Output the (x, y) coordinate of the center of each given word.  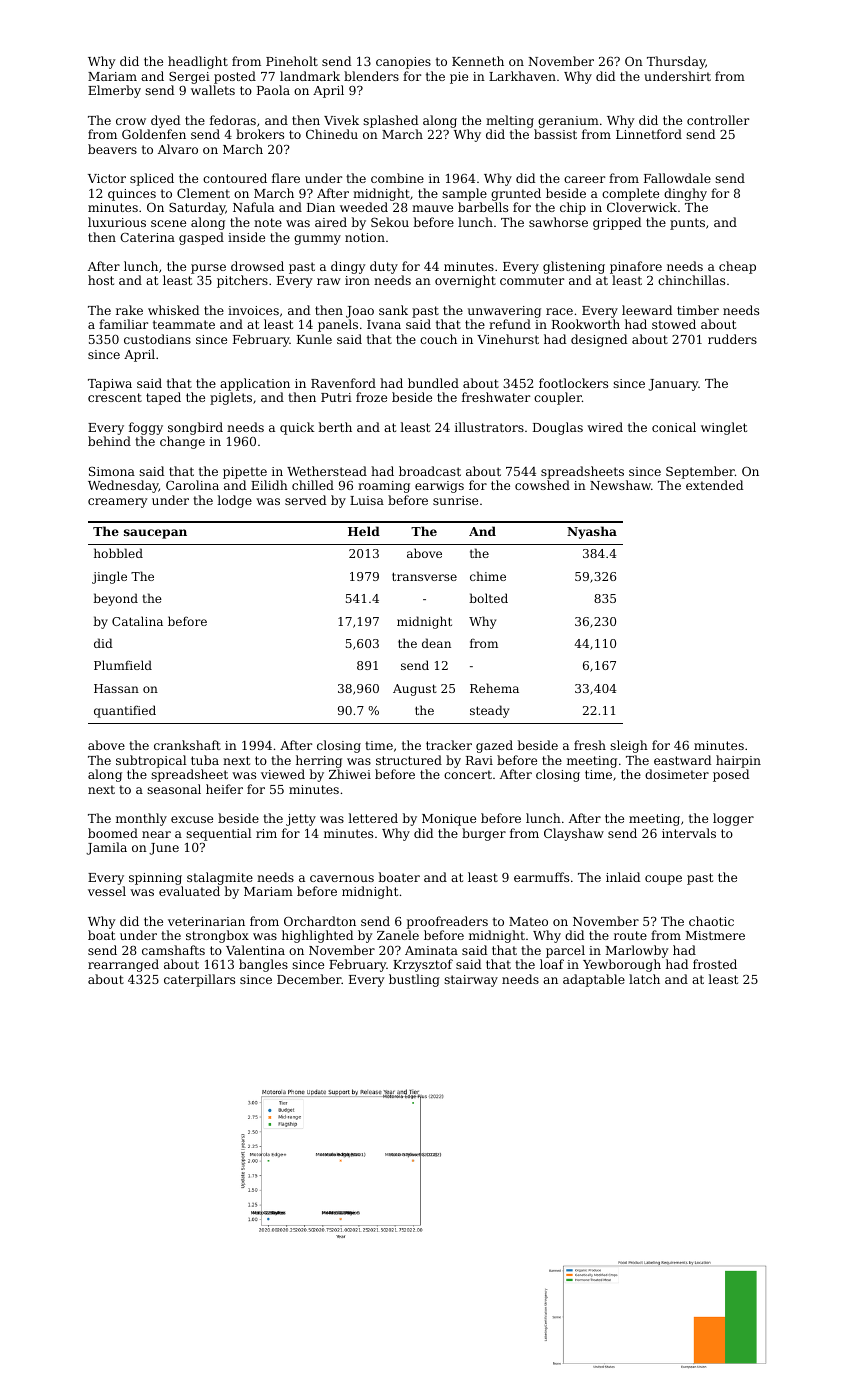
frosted (715, 964)
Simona (112, 471)
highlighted (317, 936)
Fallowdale (677, 178)
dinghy (685, 194)
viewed (283, 774)
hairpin (738, 761)
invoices (253, 310)
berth (335, 427)
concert (468, 774)
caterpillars (199, 980)
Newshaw (620, 485)
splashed (390, 121)
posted (235, 77)
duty (384, 267)
